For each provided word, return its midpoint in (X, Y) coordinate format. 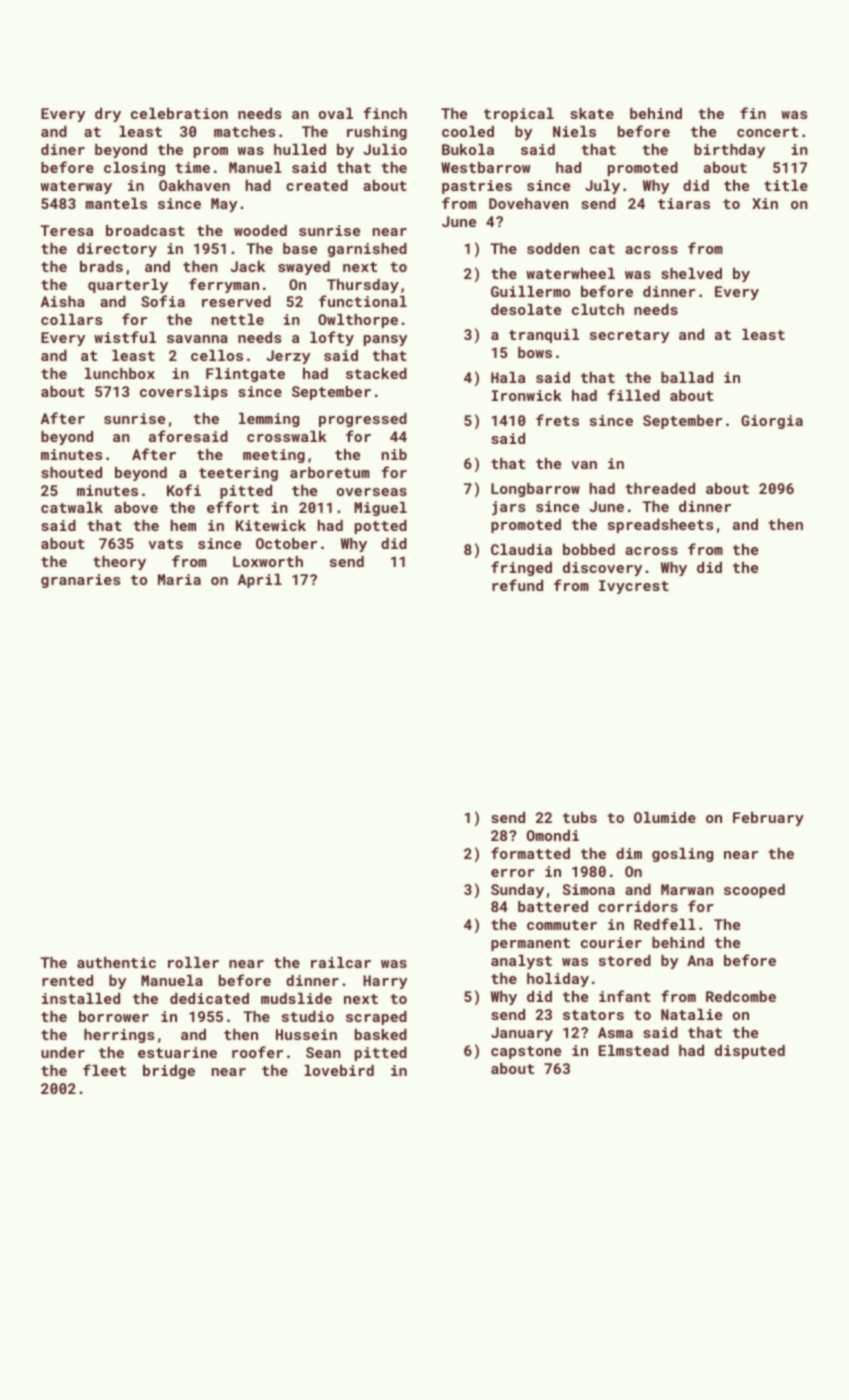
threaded (660, 488)
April (260, 581)
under (63, 1052)
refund (517, 585)
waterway (76, 187)
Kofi (184, 490)
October (286, 543)
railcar (341, 962)
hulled (300, 149)
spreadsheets (661, 526)
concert (767, 132)
